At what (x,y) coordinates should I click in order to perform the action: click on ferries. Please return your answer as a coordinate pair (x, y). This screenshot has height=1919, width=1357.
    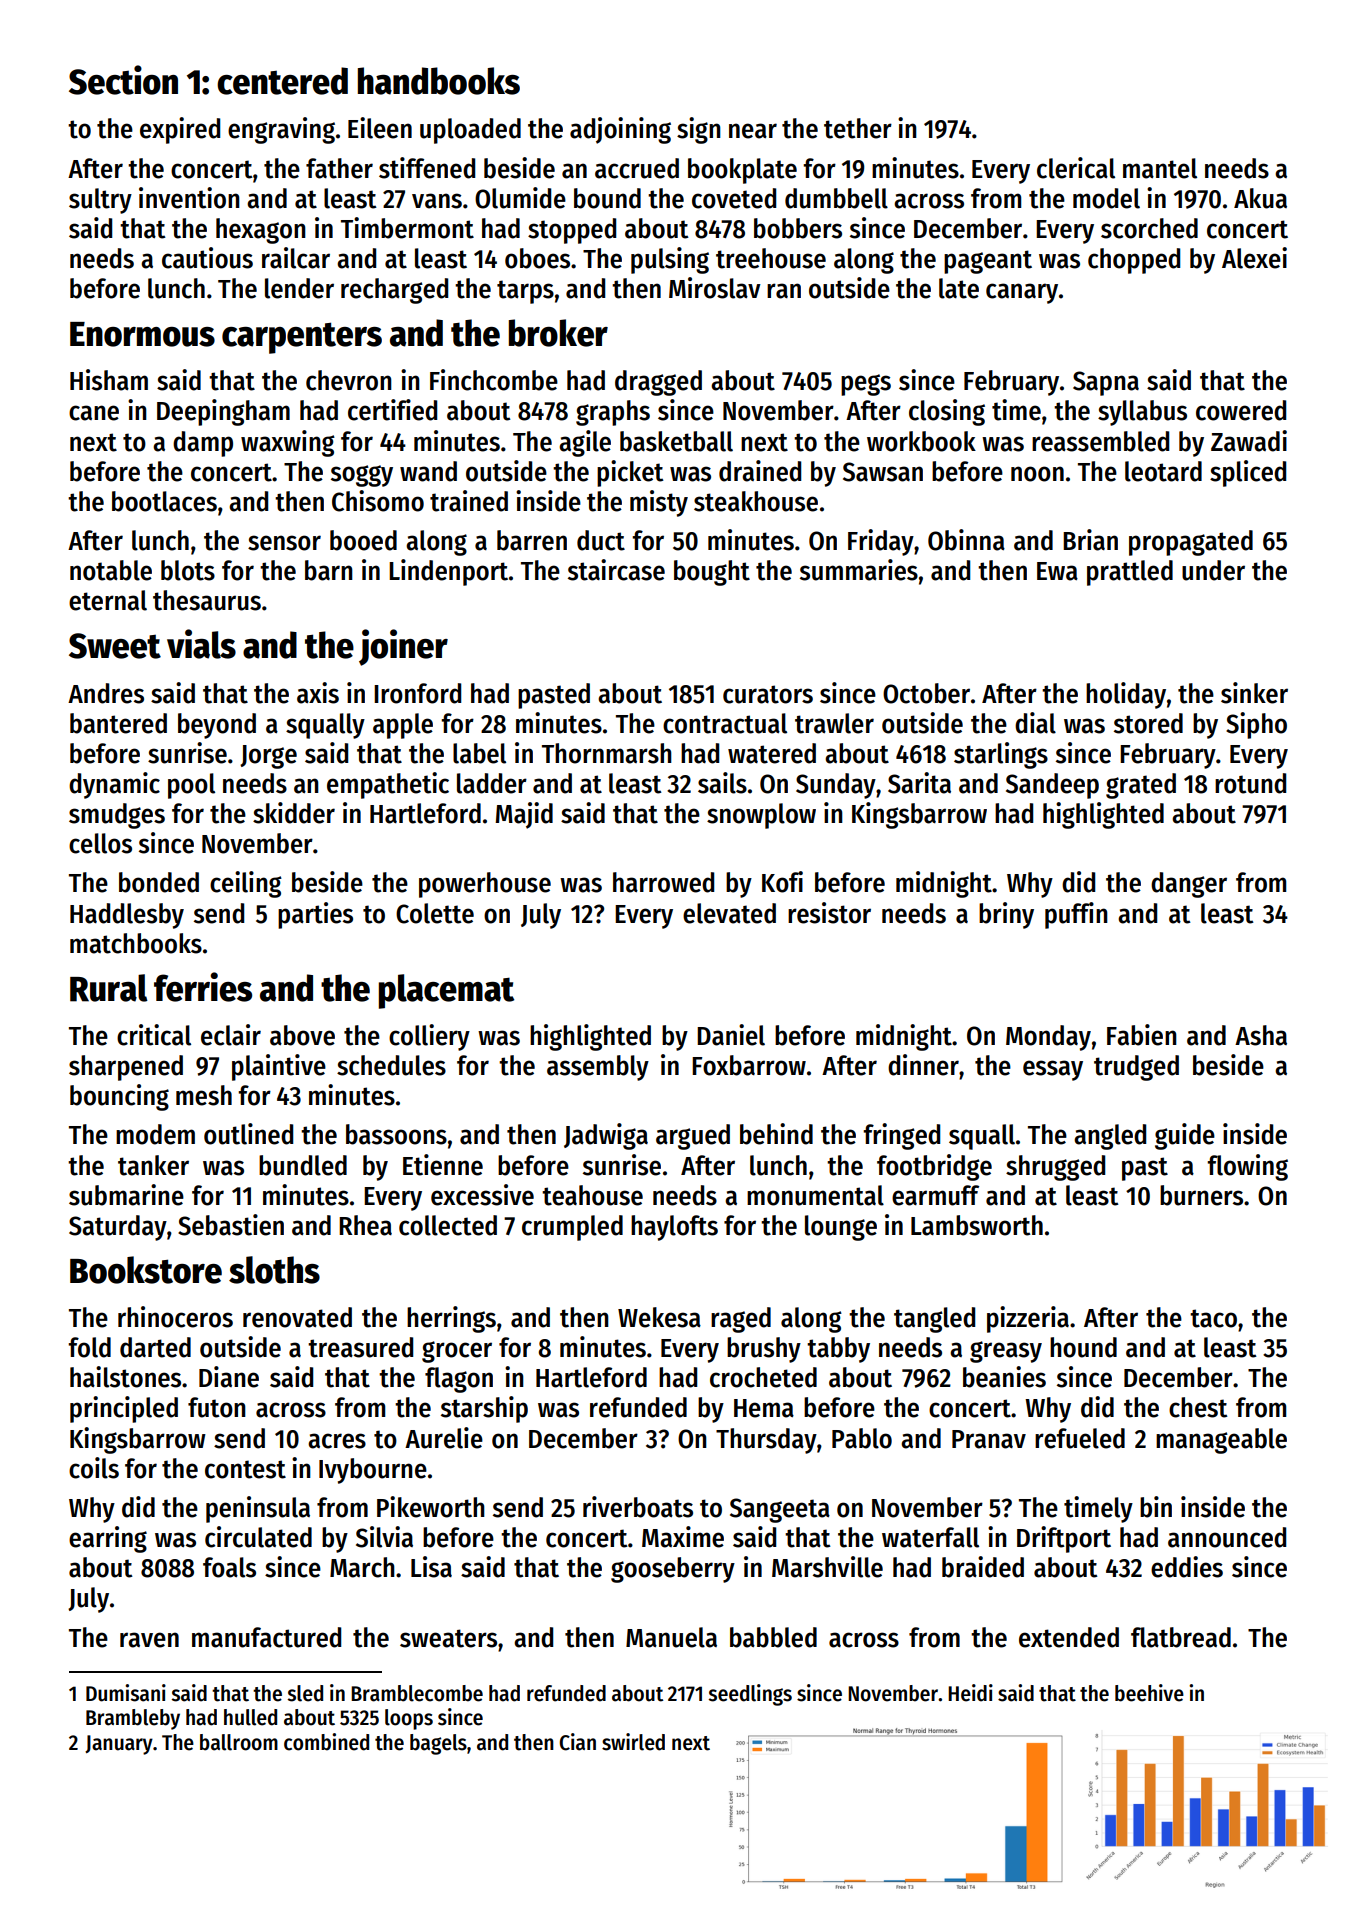
    Looking at the image, I should click on (203, 987).
